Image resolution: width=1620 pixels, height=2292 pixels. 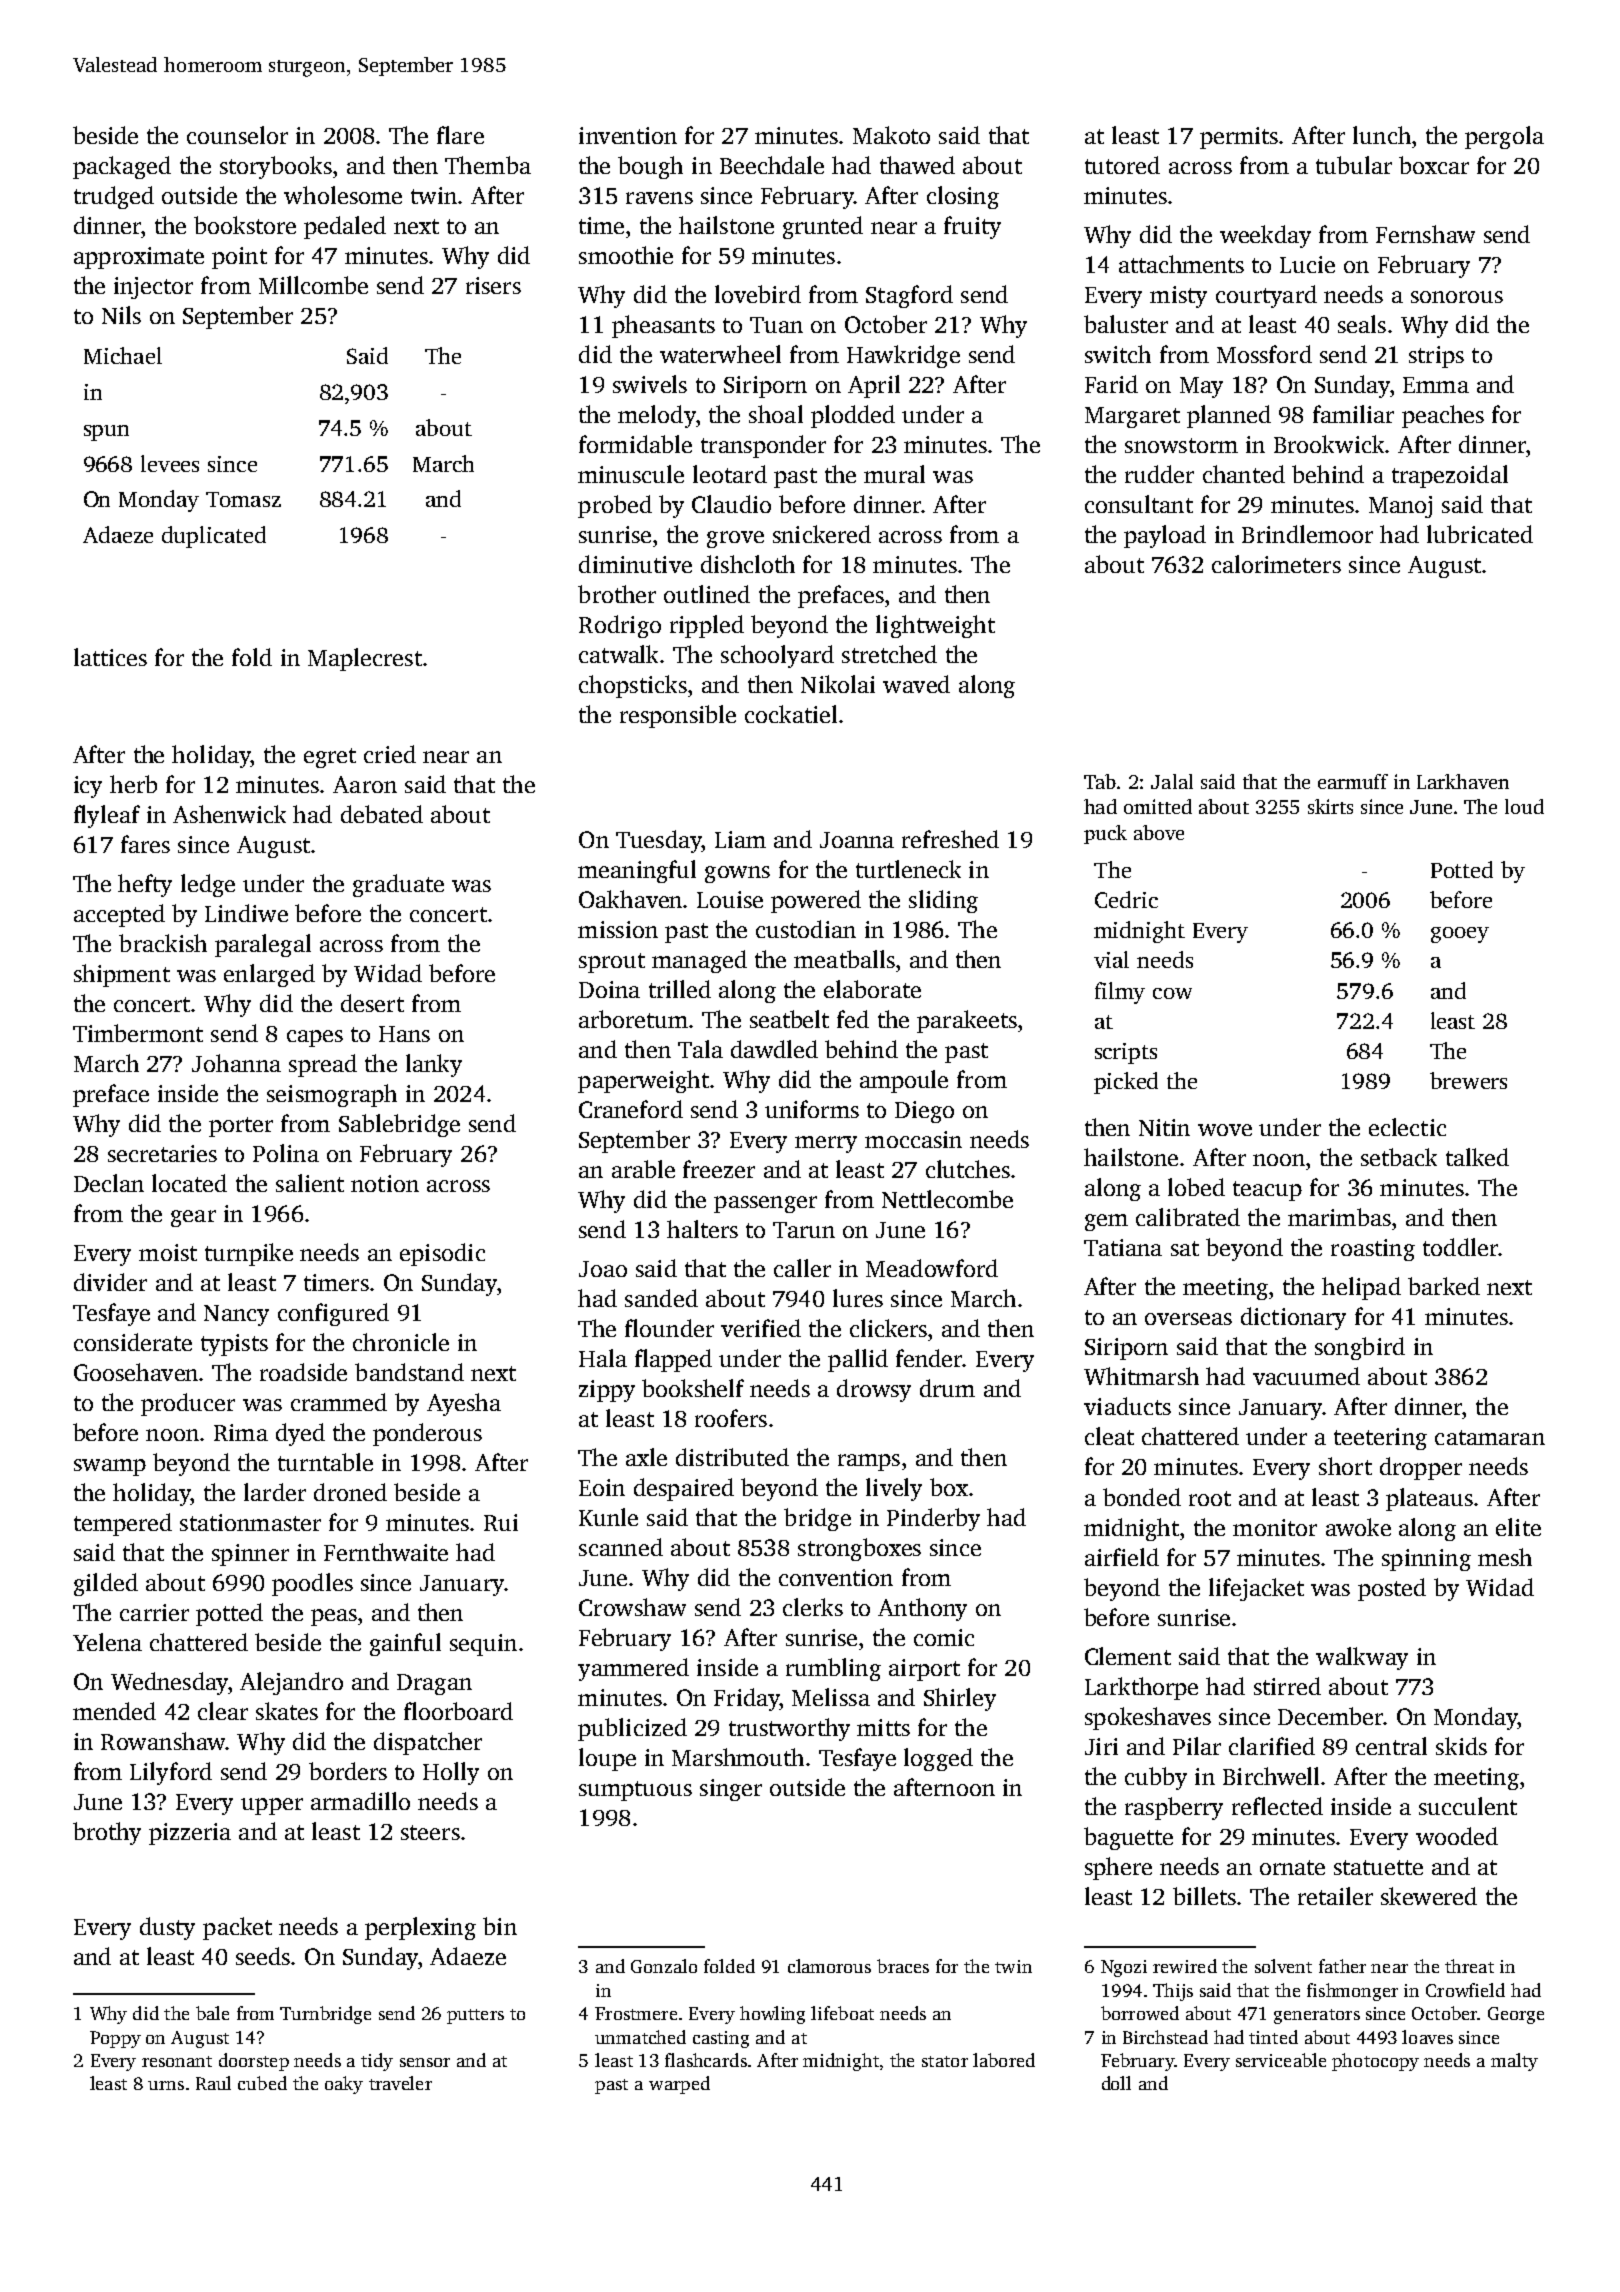 I want to click on fruity, so click(x=972, y=227).
